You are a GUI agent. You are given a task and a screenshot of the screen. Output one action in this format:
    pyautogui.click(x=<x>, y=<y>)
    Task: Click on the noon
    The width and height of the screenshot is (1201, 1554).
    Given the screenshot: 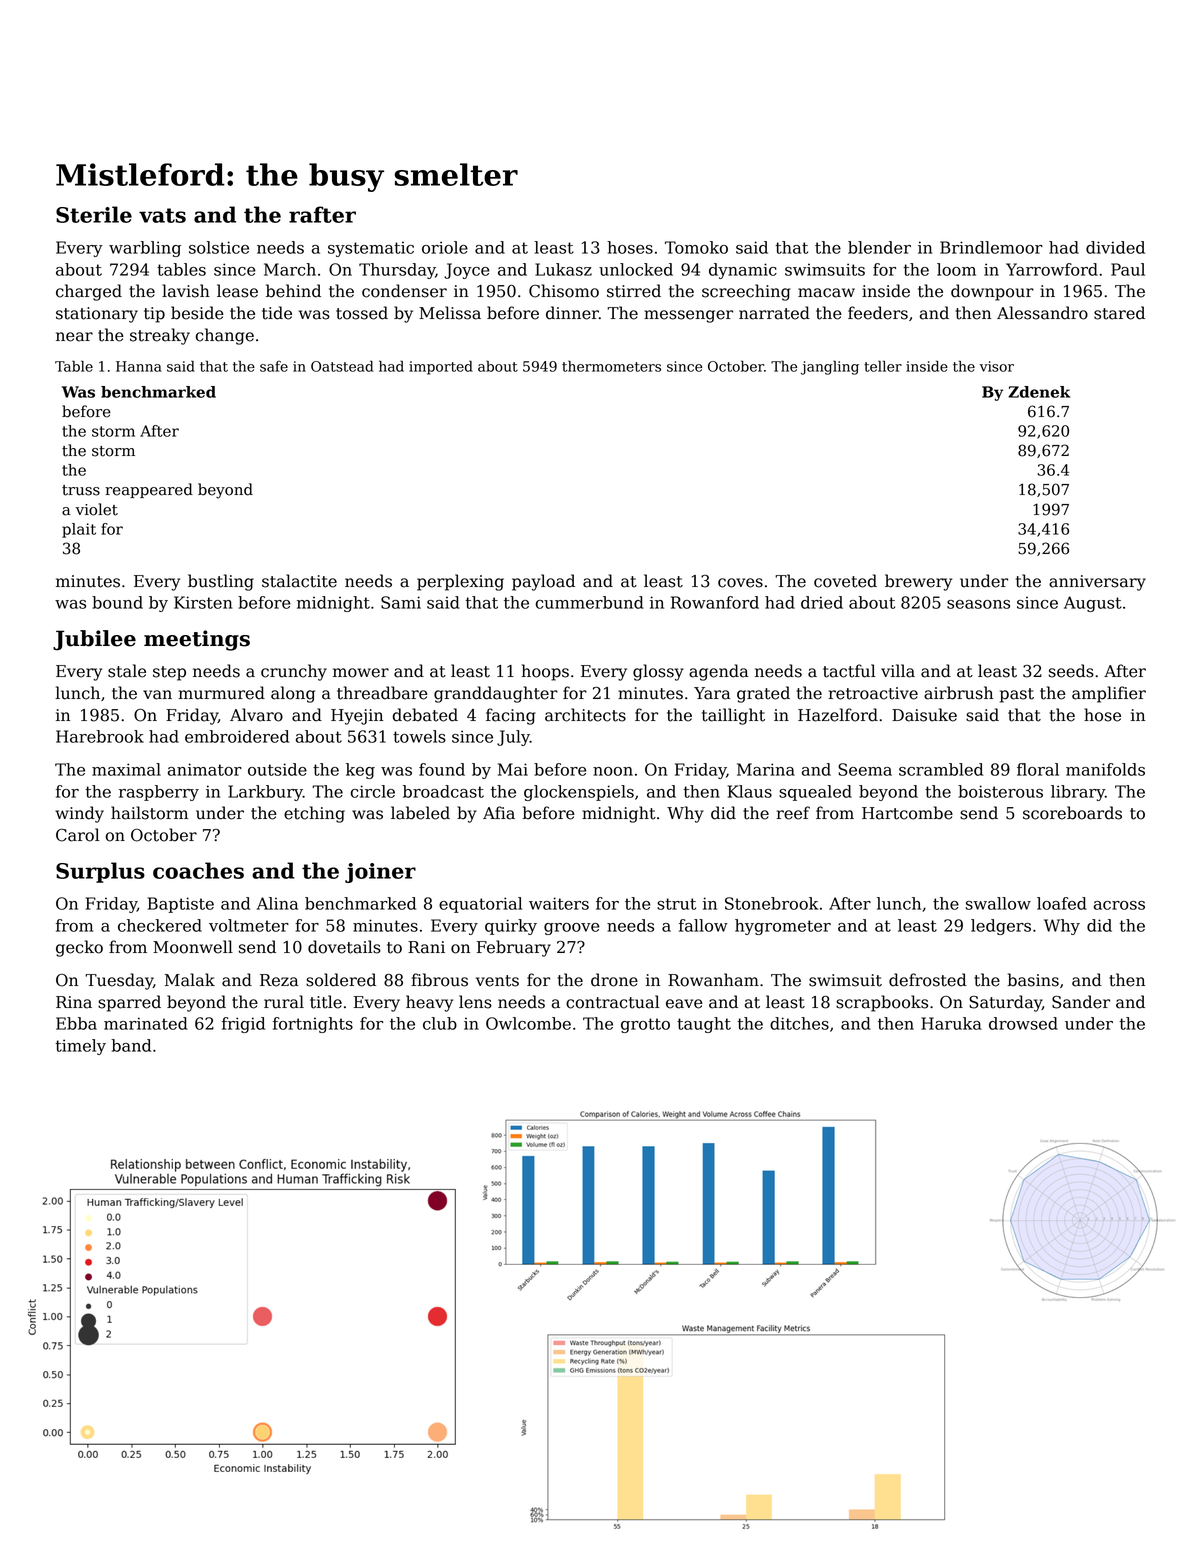 What is the action you would take?
    pyautogui.click(x=613, y=771)
